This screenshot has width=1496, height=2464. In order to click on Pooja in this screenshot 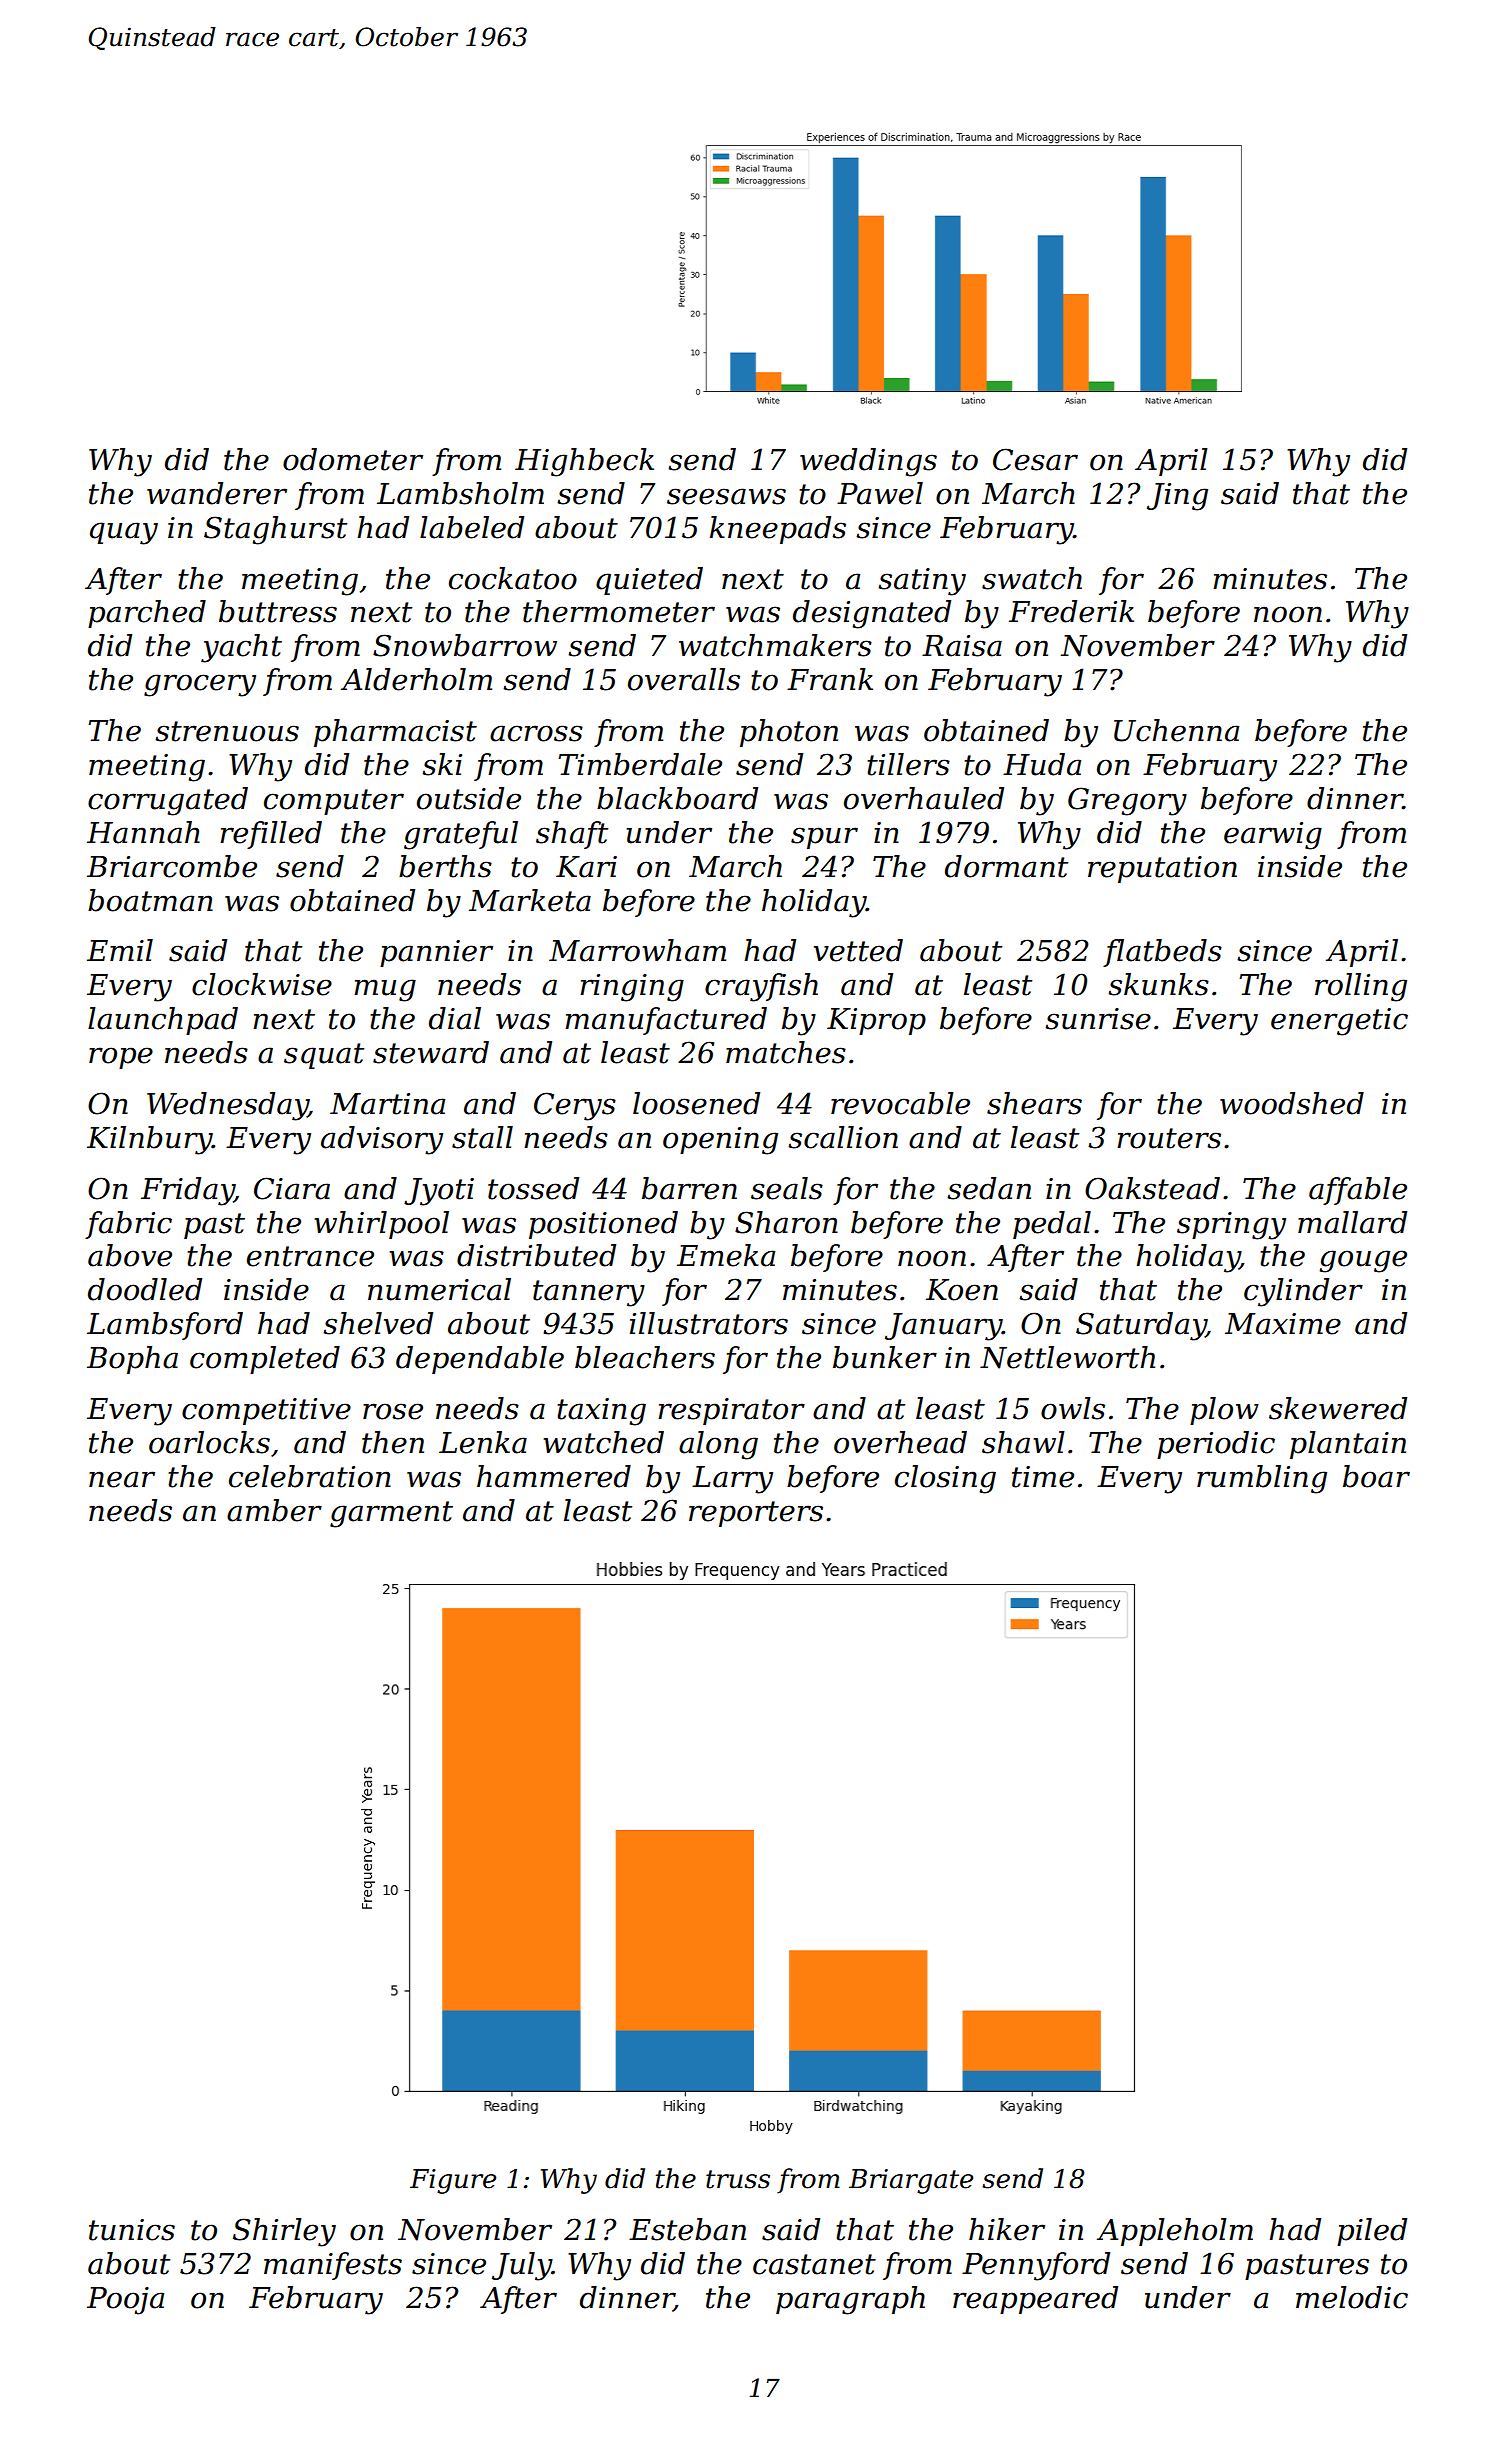, I will do `click(125, 2301)`.
